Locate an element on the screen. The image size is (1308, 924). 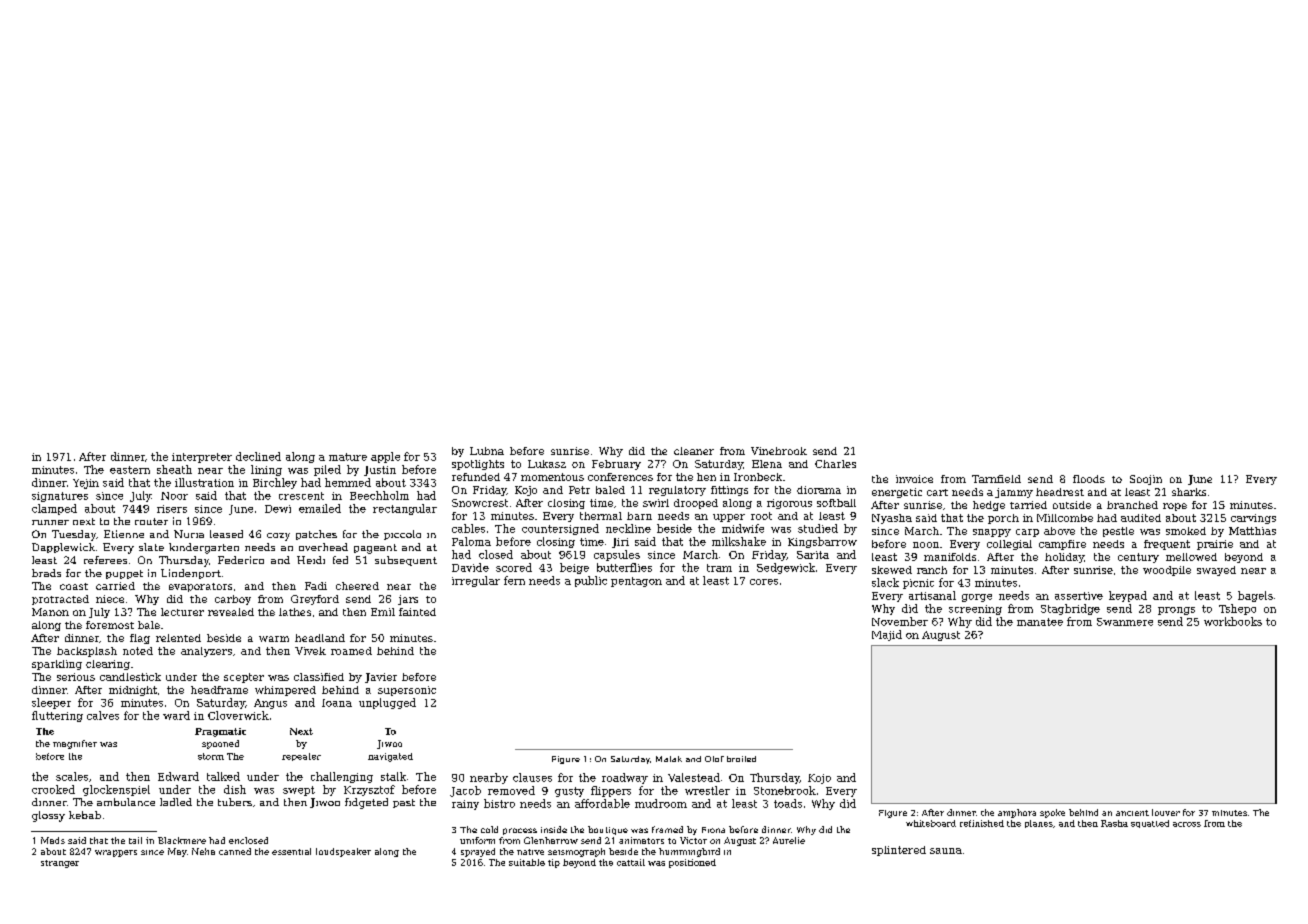
tarried is located at coordinates (1028, 505).
